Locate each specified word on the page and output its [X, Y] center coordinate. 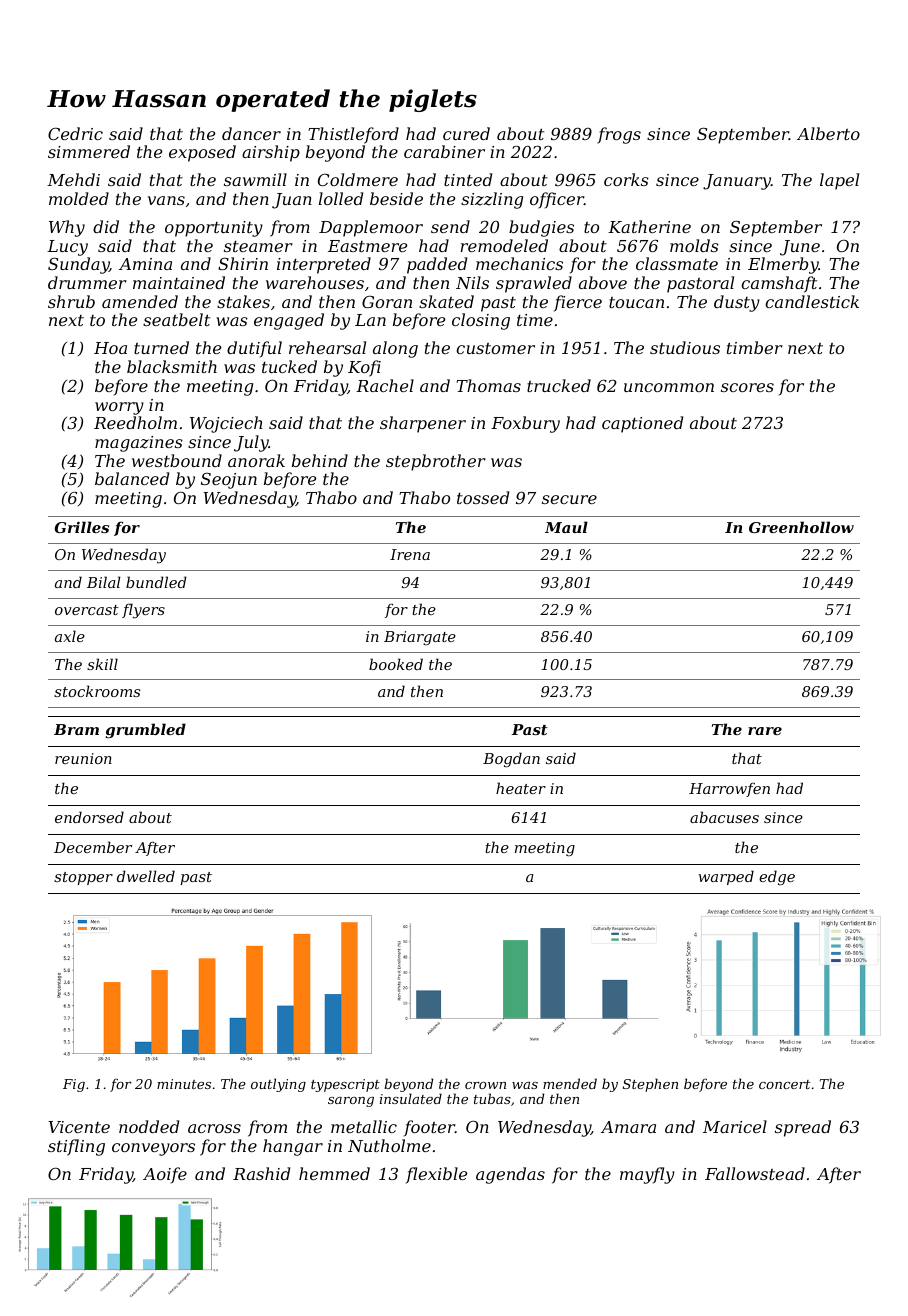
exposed [202, 153]
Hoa [110, 348]
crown [485, 1085]
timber [755, 347]
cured [466, 133]
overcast [87, 610]
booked [396, 664]
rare [765, 731]
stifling [76, 1147]
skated [446, 301]
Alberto [828, 133]
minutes [184, 1084]
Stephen [650, 1085]
